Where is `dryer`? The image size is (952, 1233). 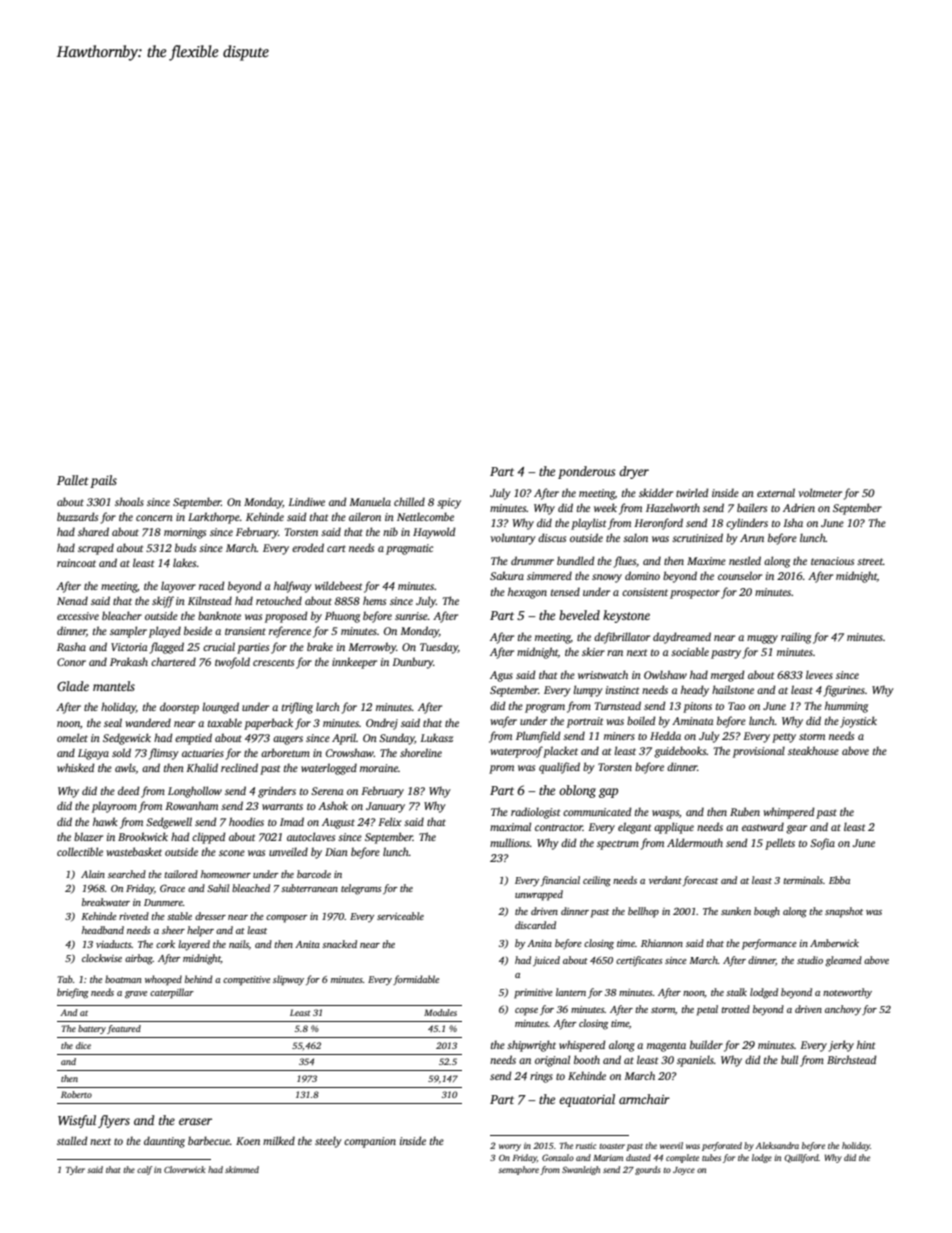
dryer is located at coordinates (634, 472).
